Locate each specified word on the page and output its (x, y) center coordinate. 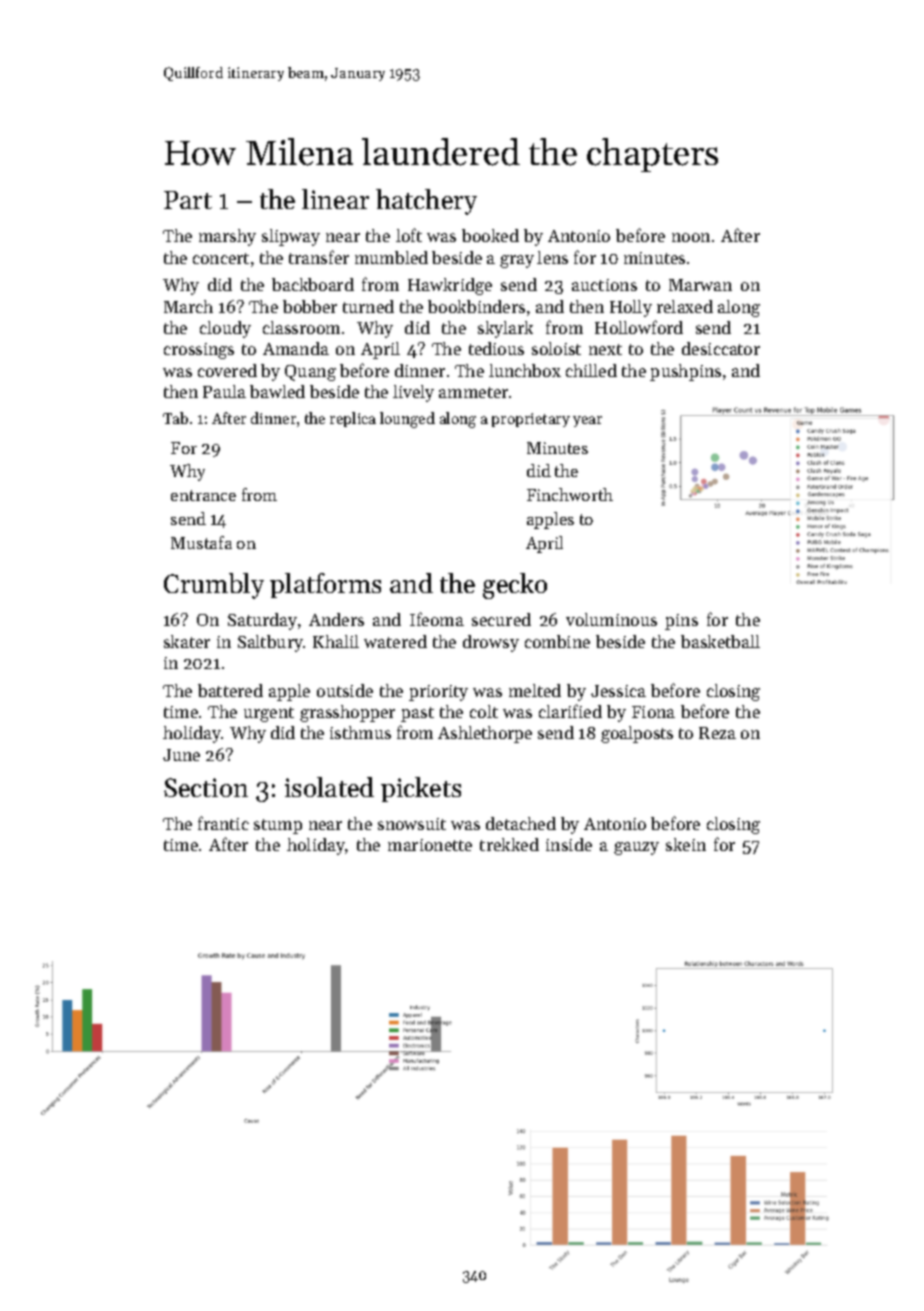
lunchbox (525, 370)
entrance (203, 495)
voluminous (611, 619)
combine (557, 641)
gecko (515, 586)
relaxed (685, 306)
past (417, 714)
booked (490, 235)
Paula (224, 391)
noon (691, 237)
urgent (269, 714)
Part (188, 200)
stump (278, 826)
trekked (509, 844)
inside (569, 844)
